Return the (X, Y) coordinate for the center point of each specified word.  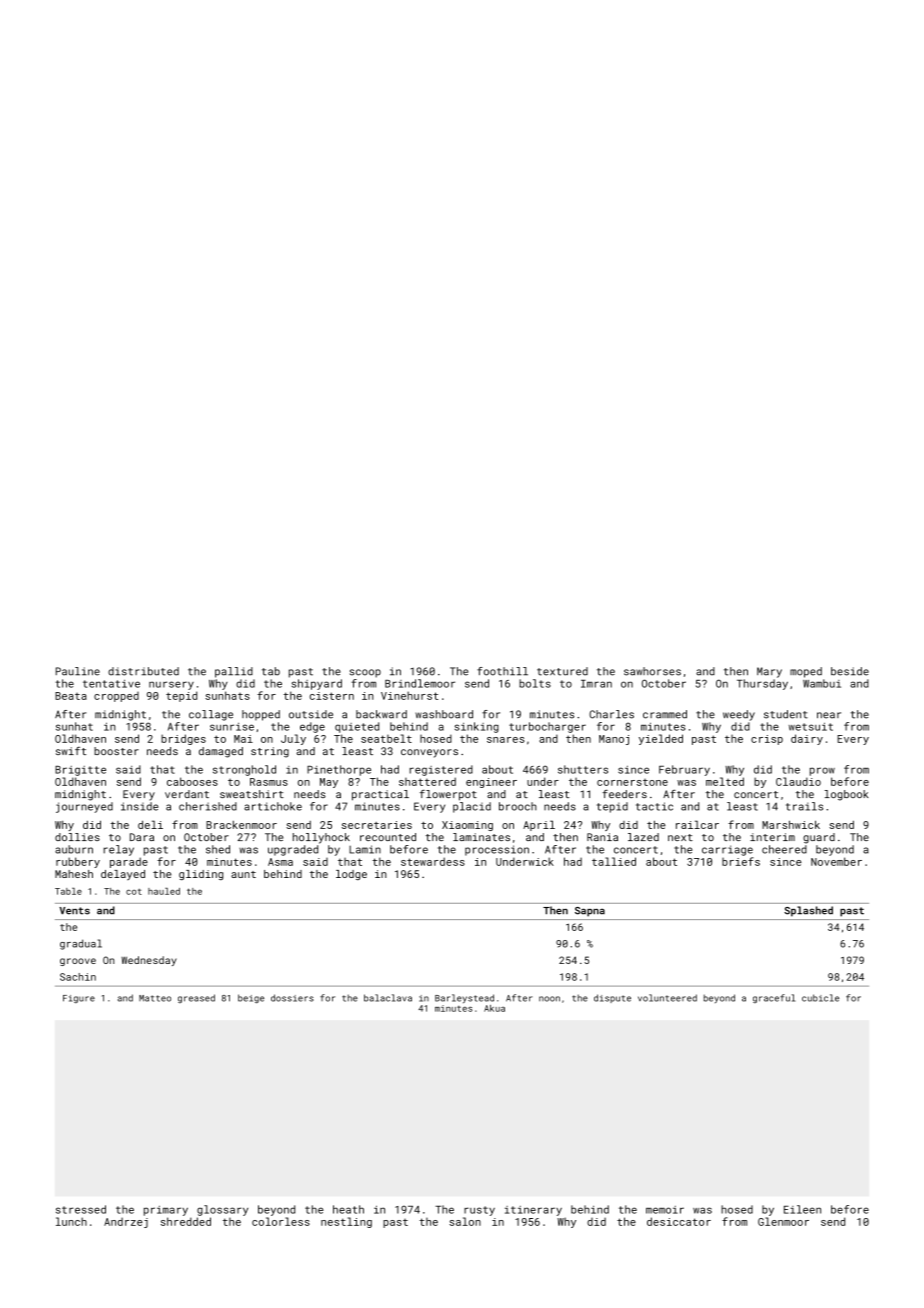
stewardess (433, 861)
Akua (494, 1008)
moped (806, 672)
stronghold (244, 770)
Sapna (590, 912)
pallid (234, 672)
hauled (164, 891)
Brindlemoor (420, 683)
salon (465, 1221)
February (684, 770)
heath (348, 1209)
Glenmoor (783, 1221)
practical (380, 795)
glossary (222, 1210)
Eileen (802, 1209)
